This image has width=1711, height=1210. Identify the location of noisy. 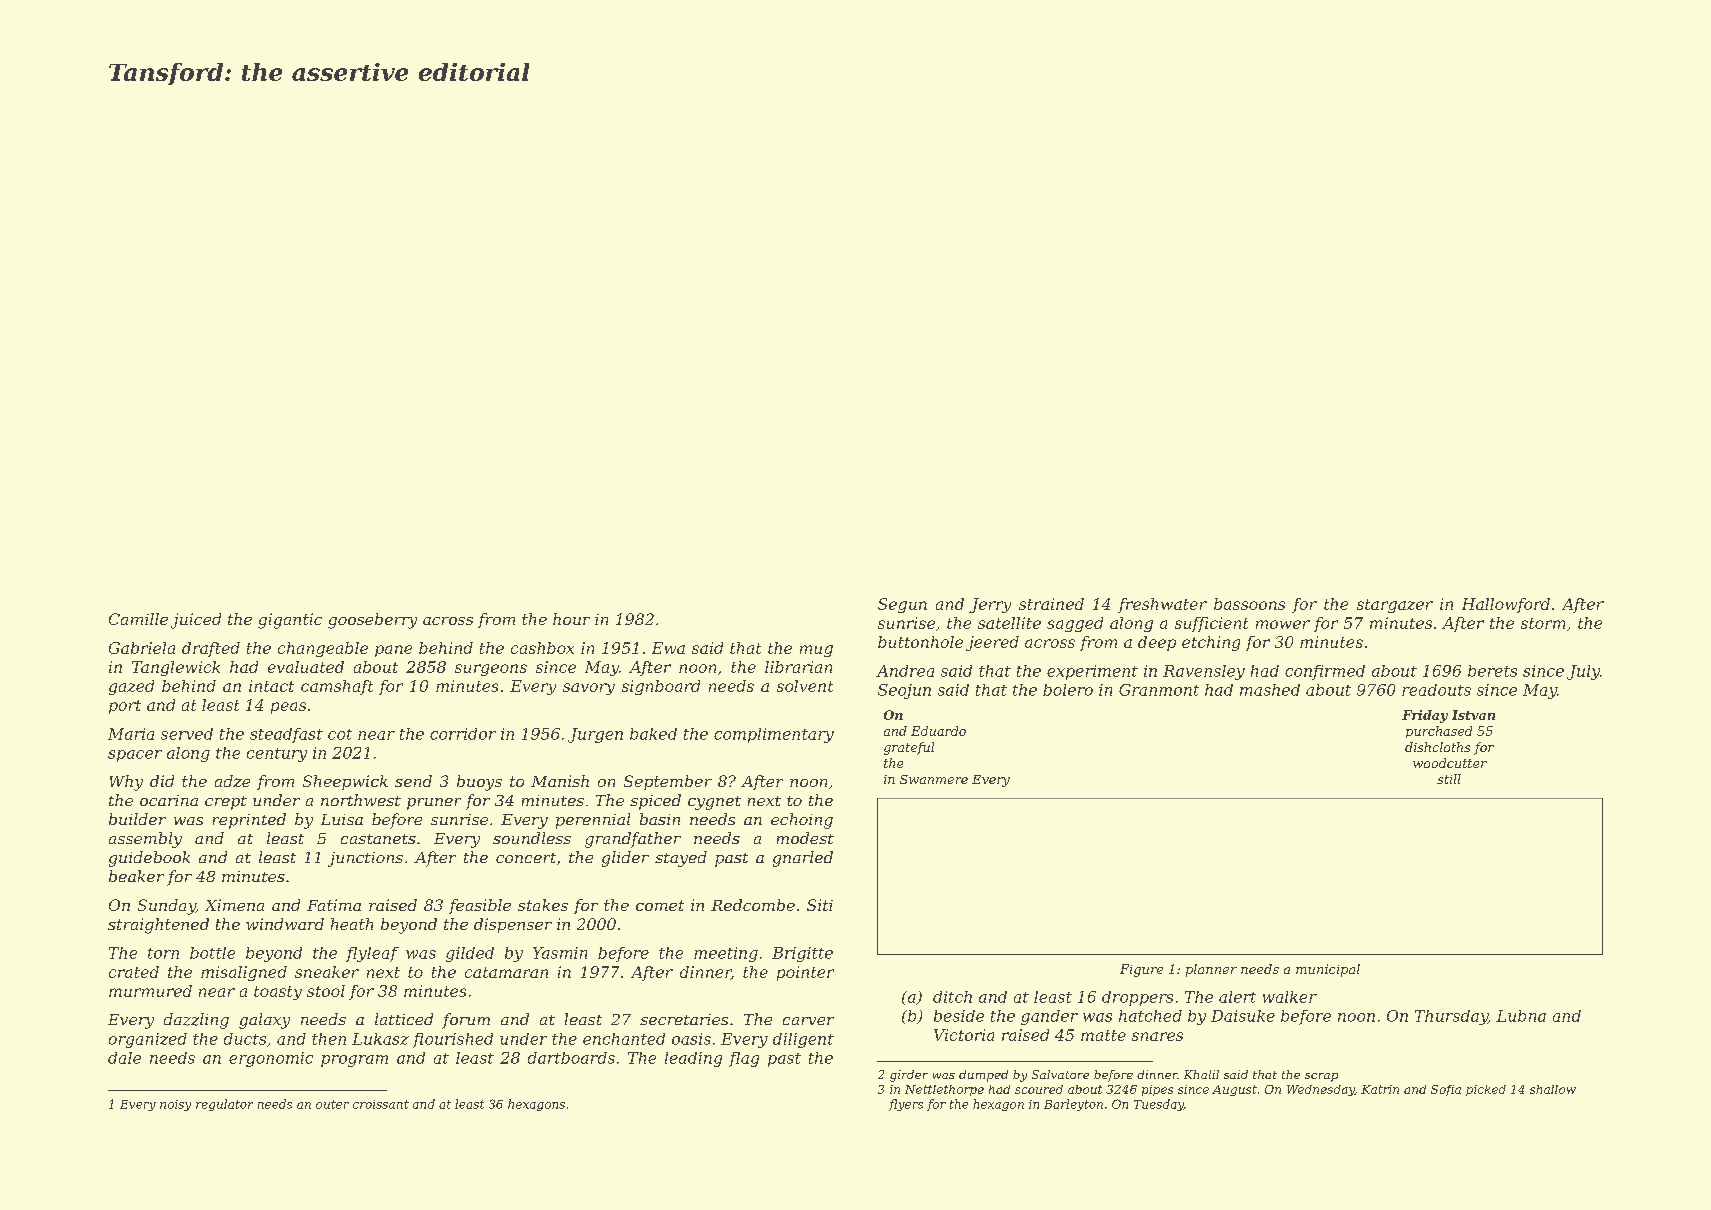
(175, 1105).
